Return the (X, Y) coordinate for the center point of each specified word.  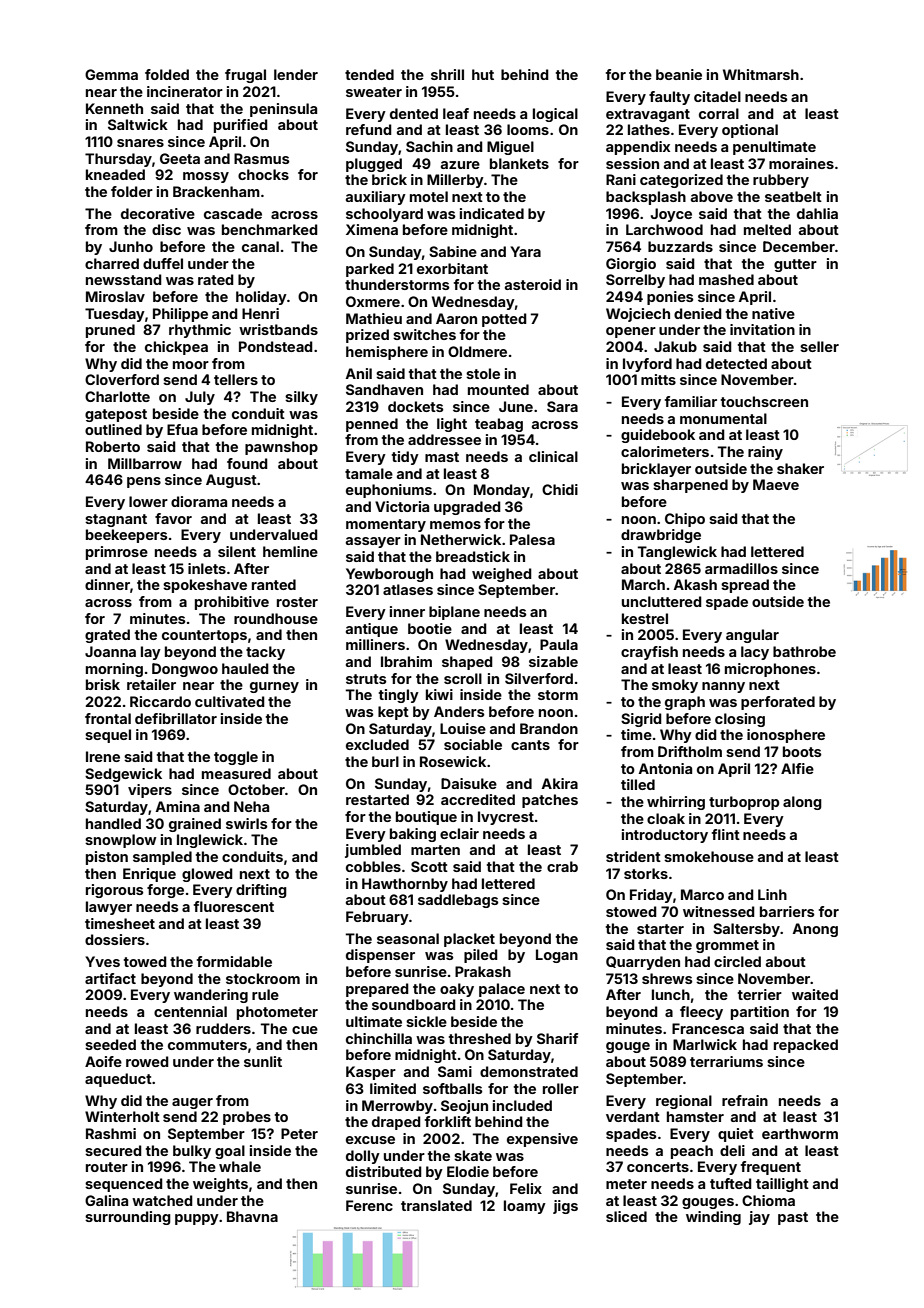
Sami (455, 1071)
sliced (626, 1216)
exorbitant (452, 268)
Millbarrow (145, 463)
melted (767, 229)
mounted (498, 389)
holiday (261, 298)
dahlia (817, 213)
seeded (110, 1044)
